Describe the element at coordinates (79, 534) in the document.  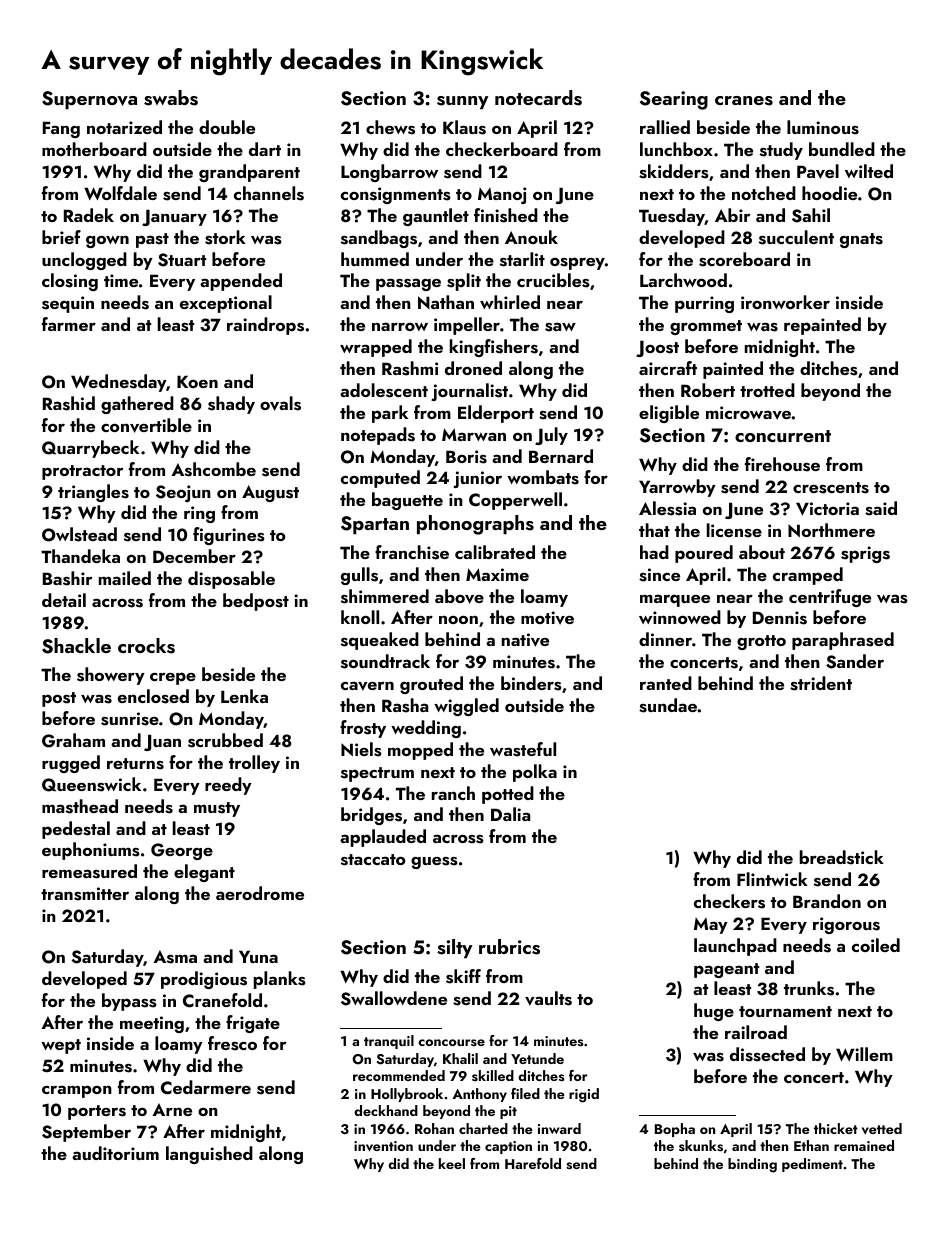
I see `Owlstead` at that location.
